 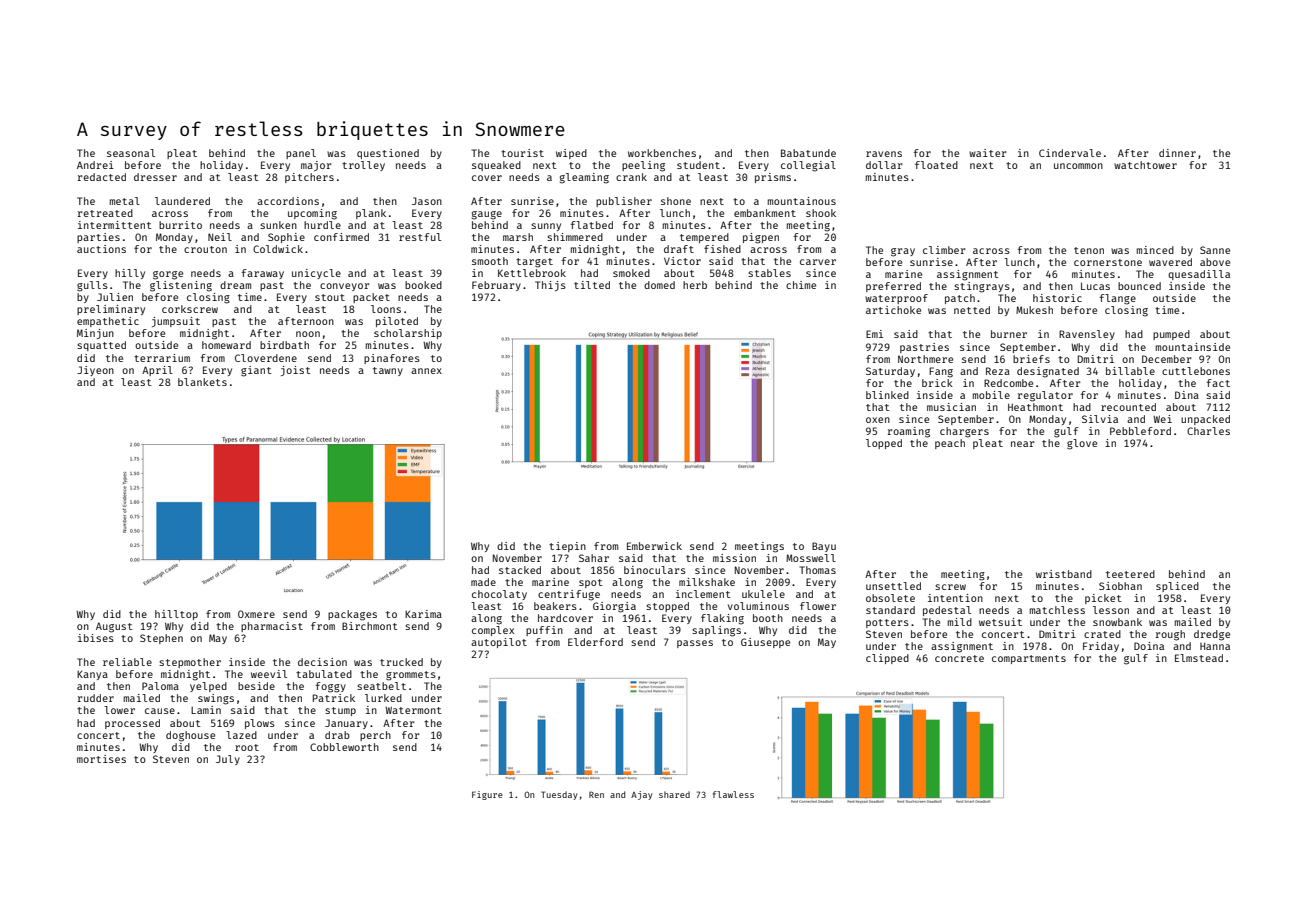 I want to click on ibises, so click(x=96, y=638).
